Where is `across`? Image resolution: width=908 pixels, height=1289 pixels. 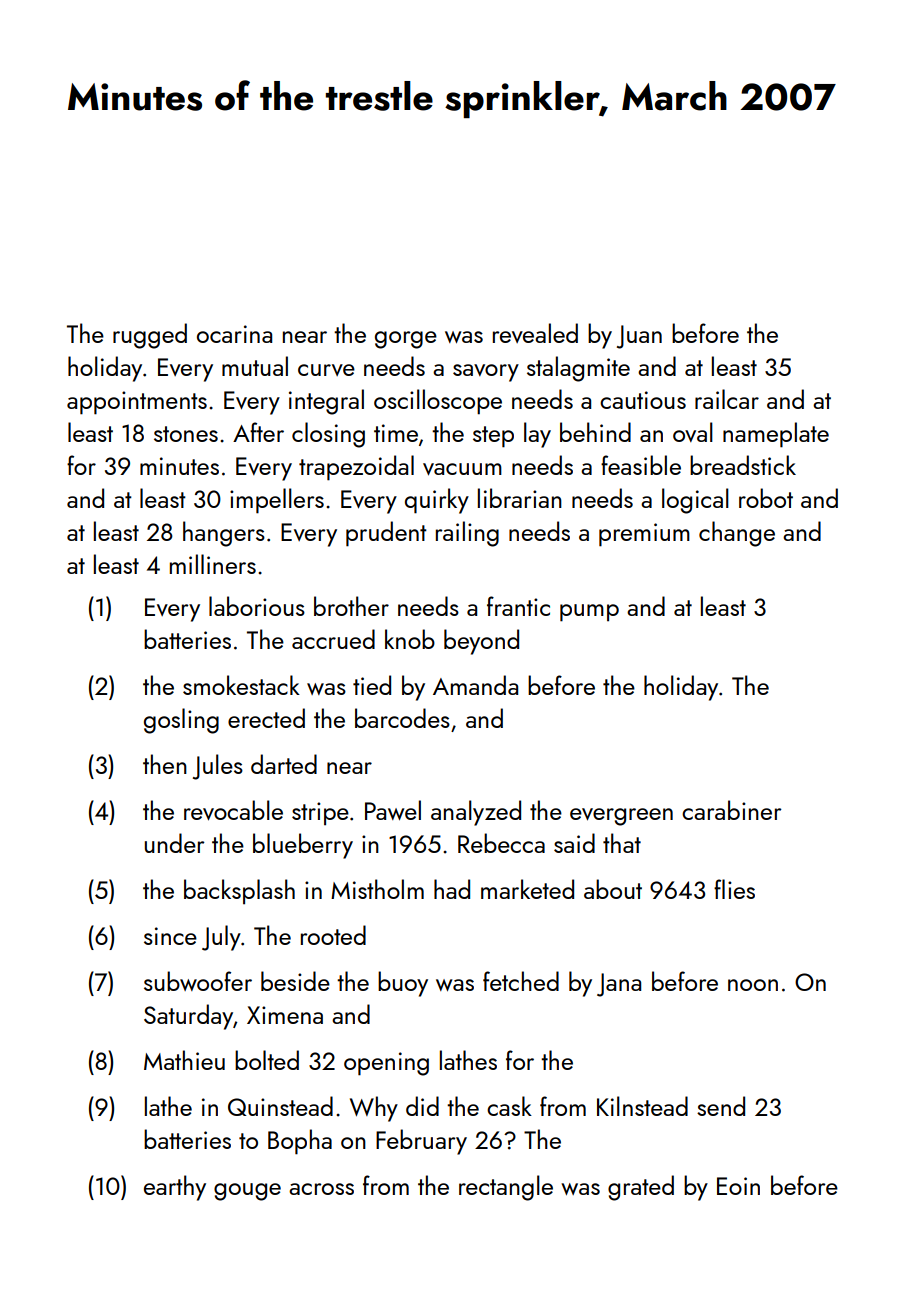
across is located at coordinates (321, 1189).
